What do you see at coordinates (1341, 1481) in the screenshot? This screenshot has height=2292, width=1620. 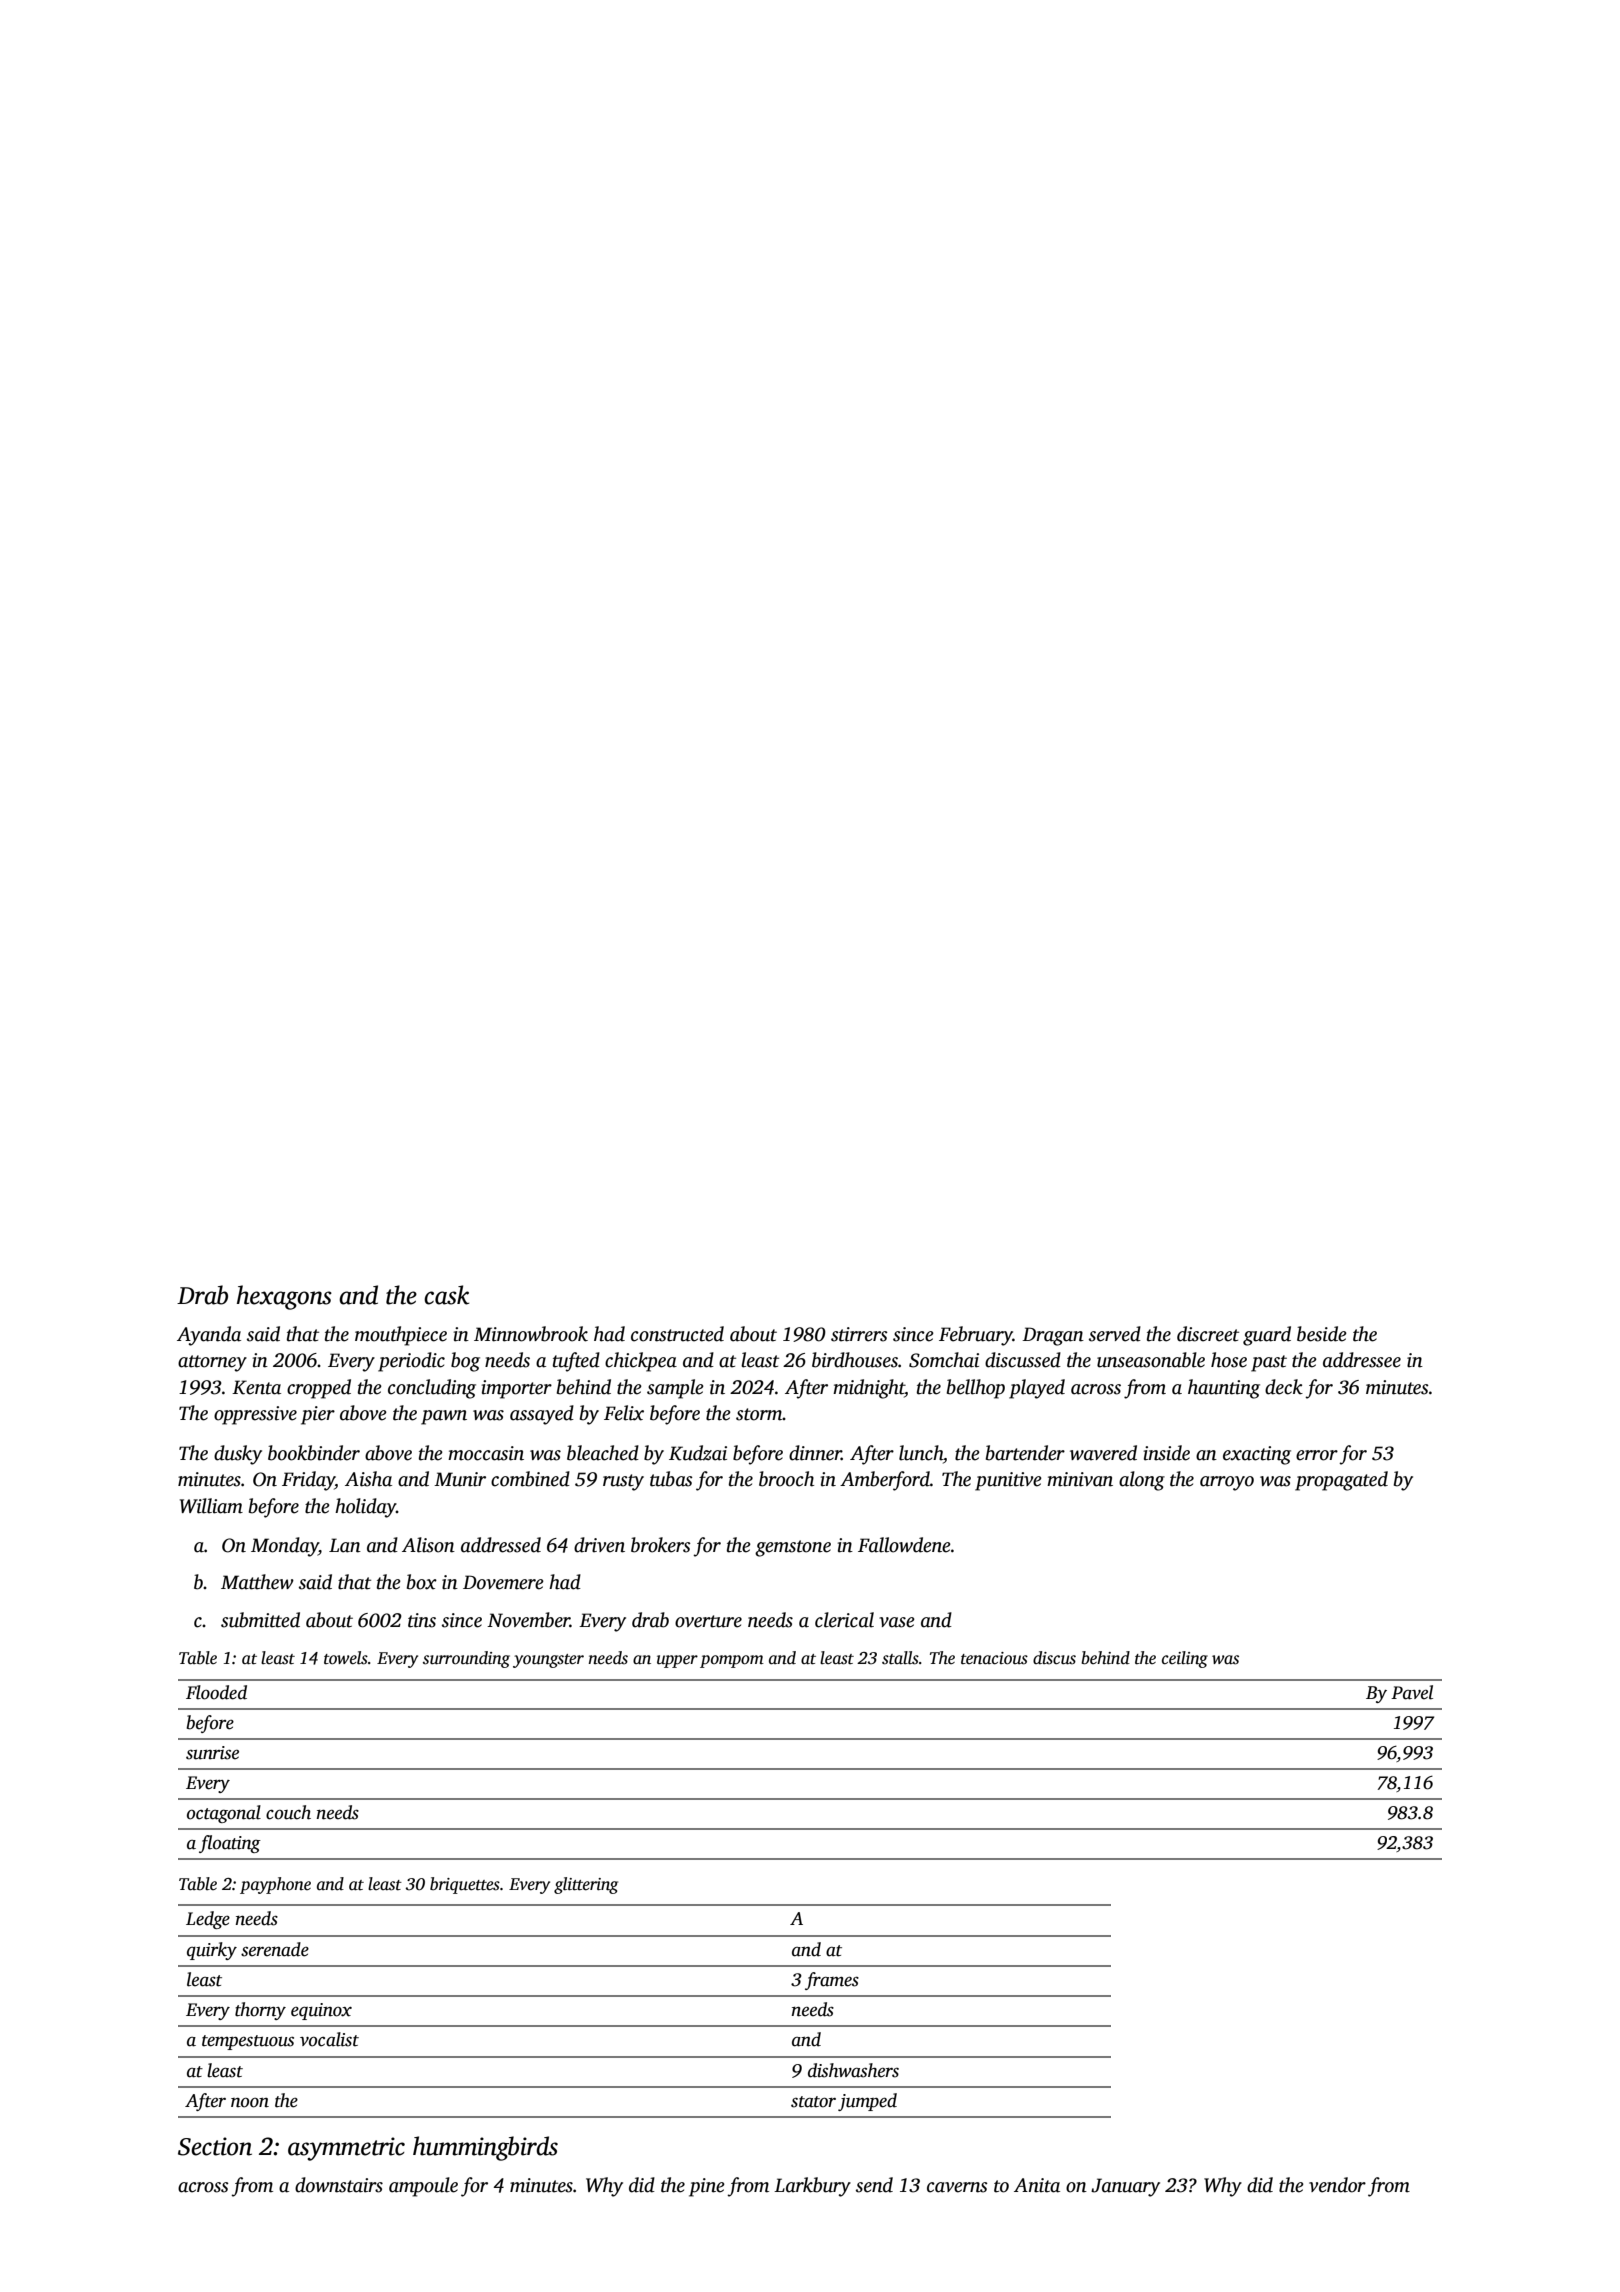 I see `propagated` at bounding box center [1341, 1481].
